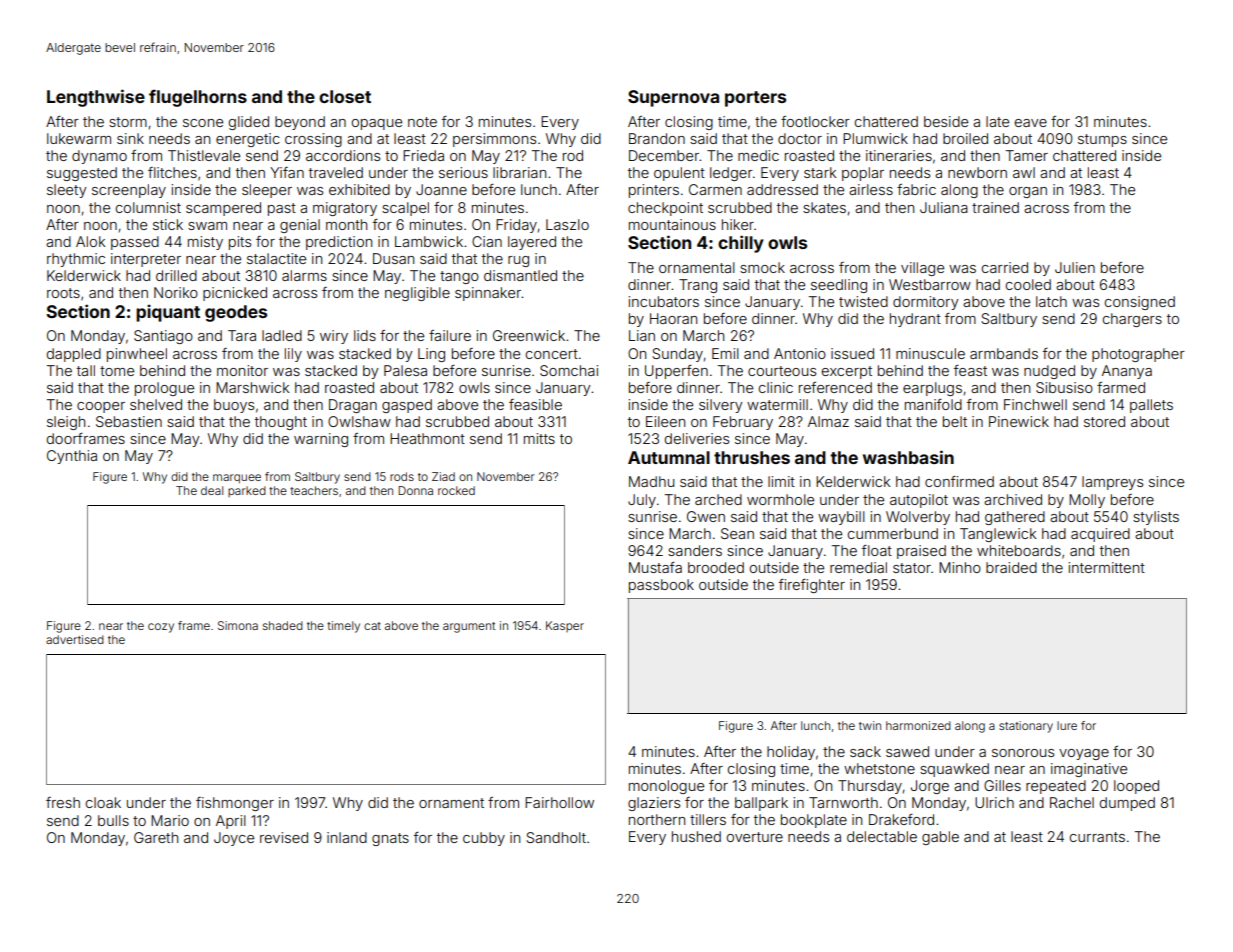  I want to click on voyage, so click(1084, 754).
